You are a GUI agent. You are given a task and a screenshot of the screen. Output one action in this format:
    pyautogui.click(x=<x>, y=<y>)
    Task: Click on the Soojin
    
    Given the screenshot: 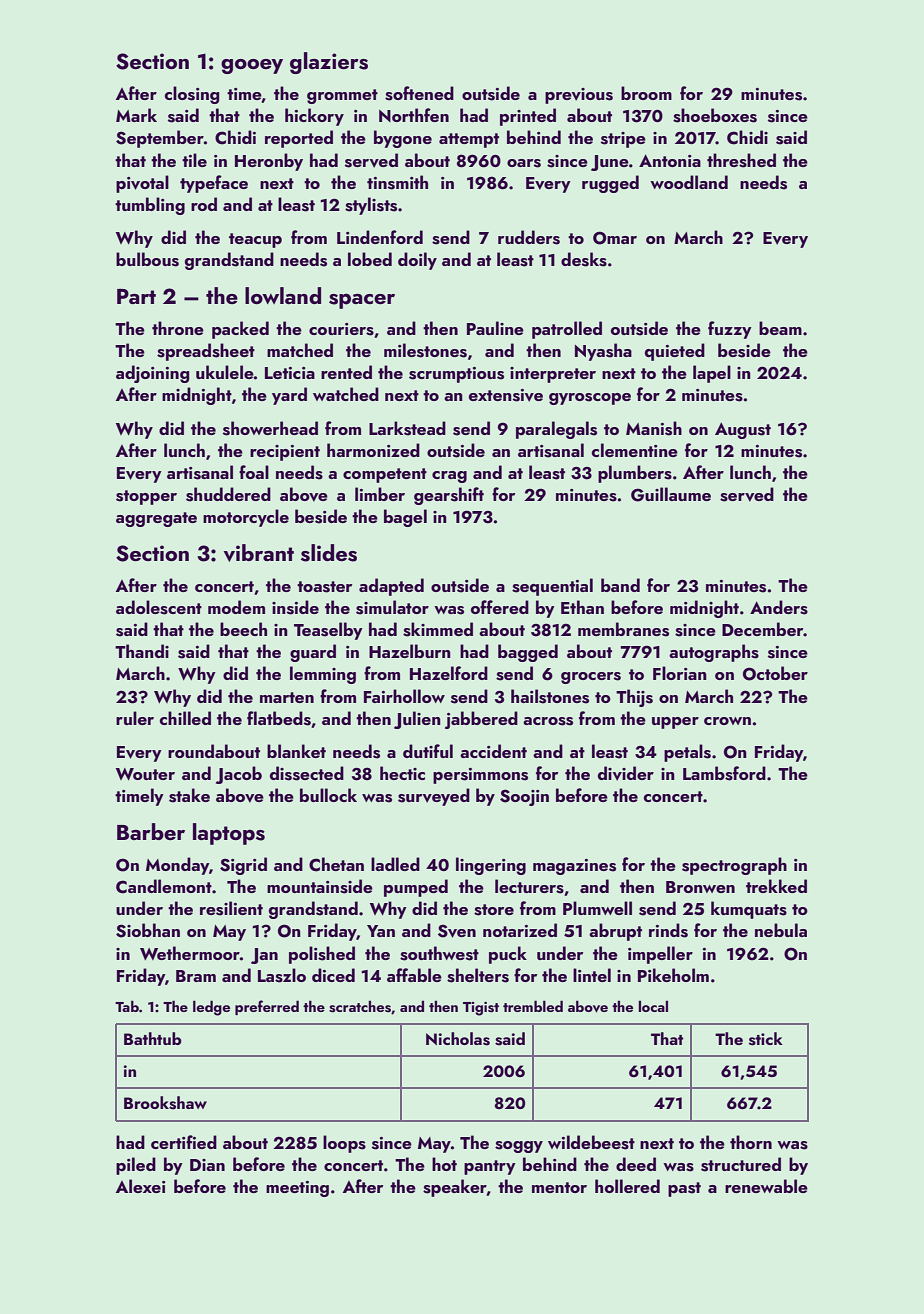 What is the action you would take?
    pyautogui.click(x=524, y=797)
